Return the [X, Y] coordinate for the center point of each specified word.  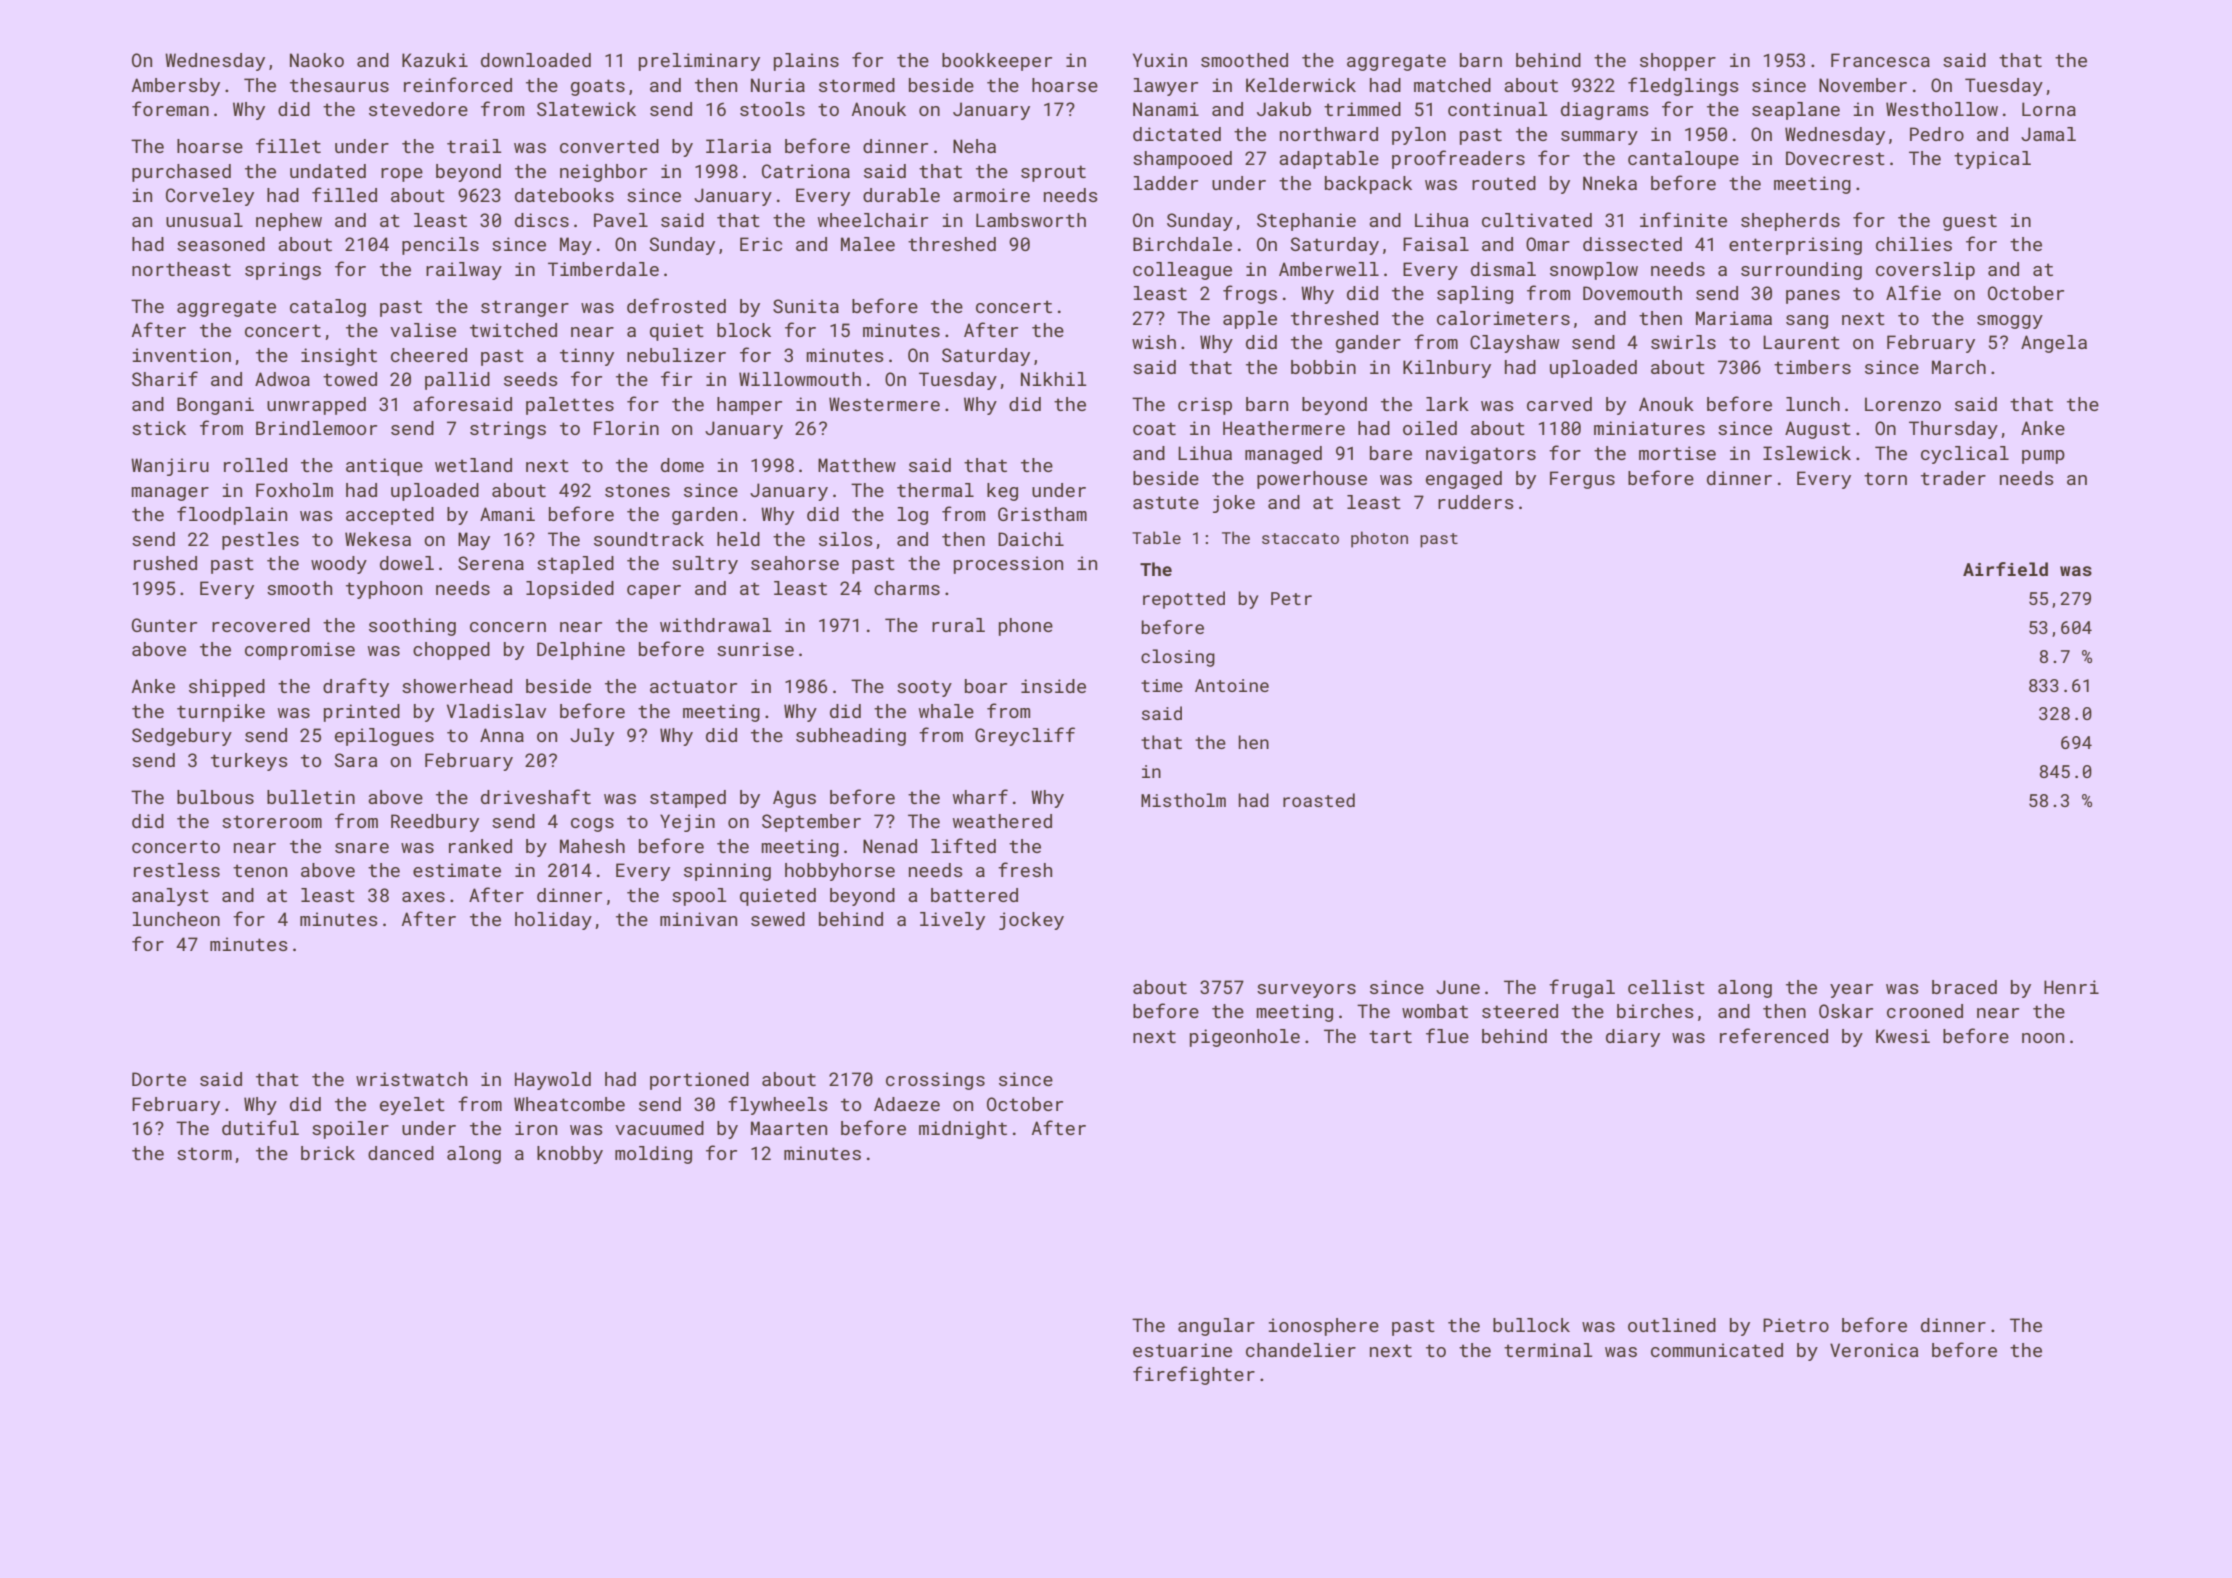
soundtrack [649, 539]
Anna [502, 735]
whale [946, 711]
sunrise [755, 649]
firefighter [1194, 1375]
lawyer [1166, 87]
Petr [1291, 598]
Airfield [2005, 569]
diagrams [1605, 111]
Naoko [317, 60]
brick [328, 1153]
